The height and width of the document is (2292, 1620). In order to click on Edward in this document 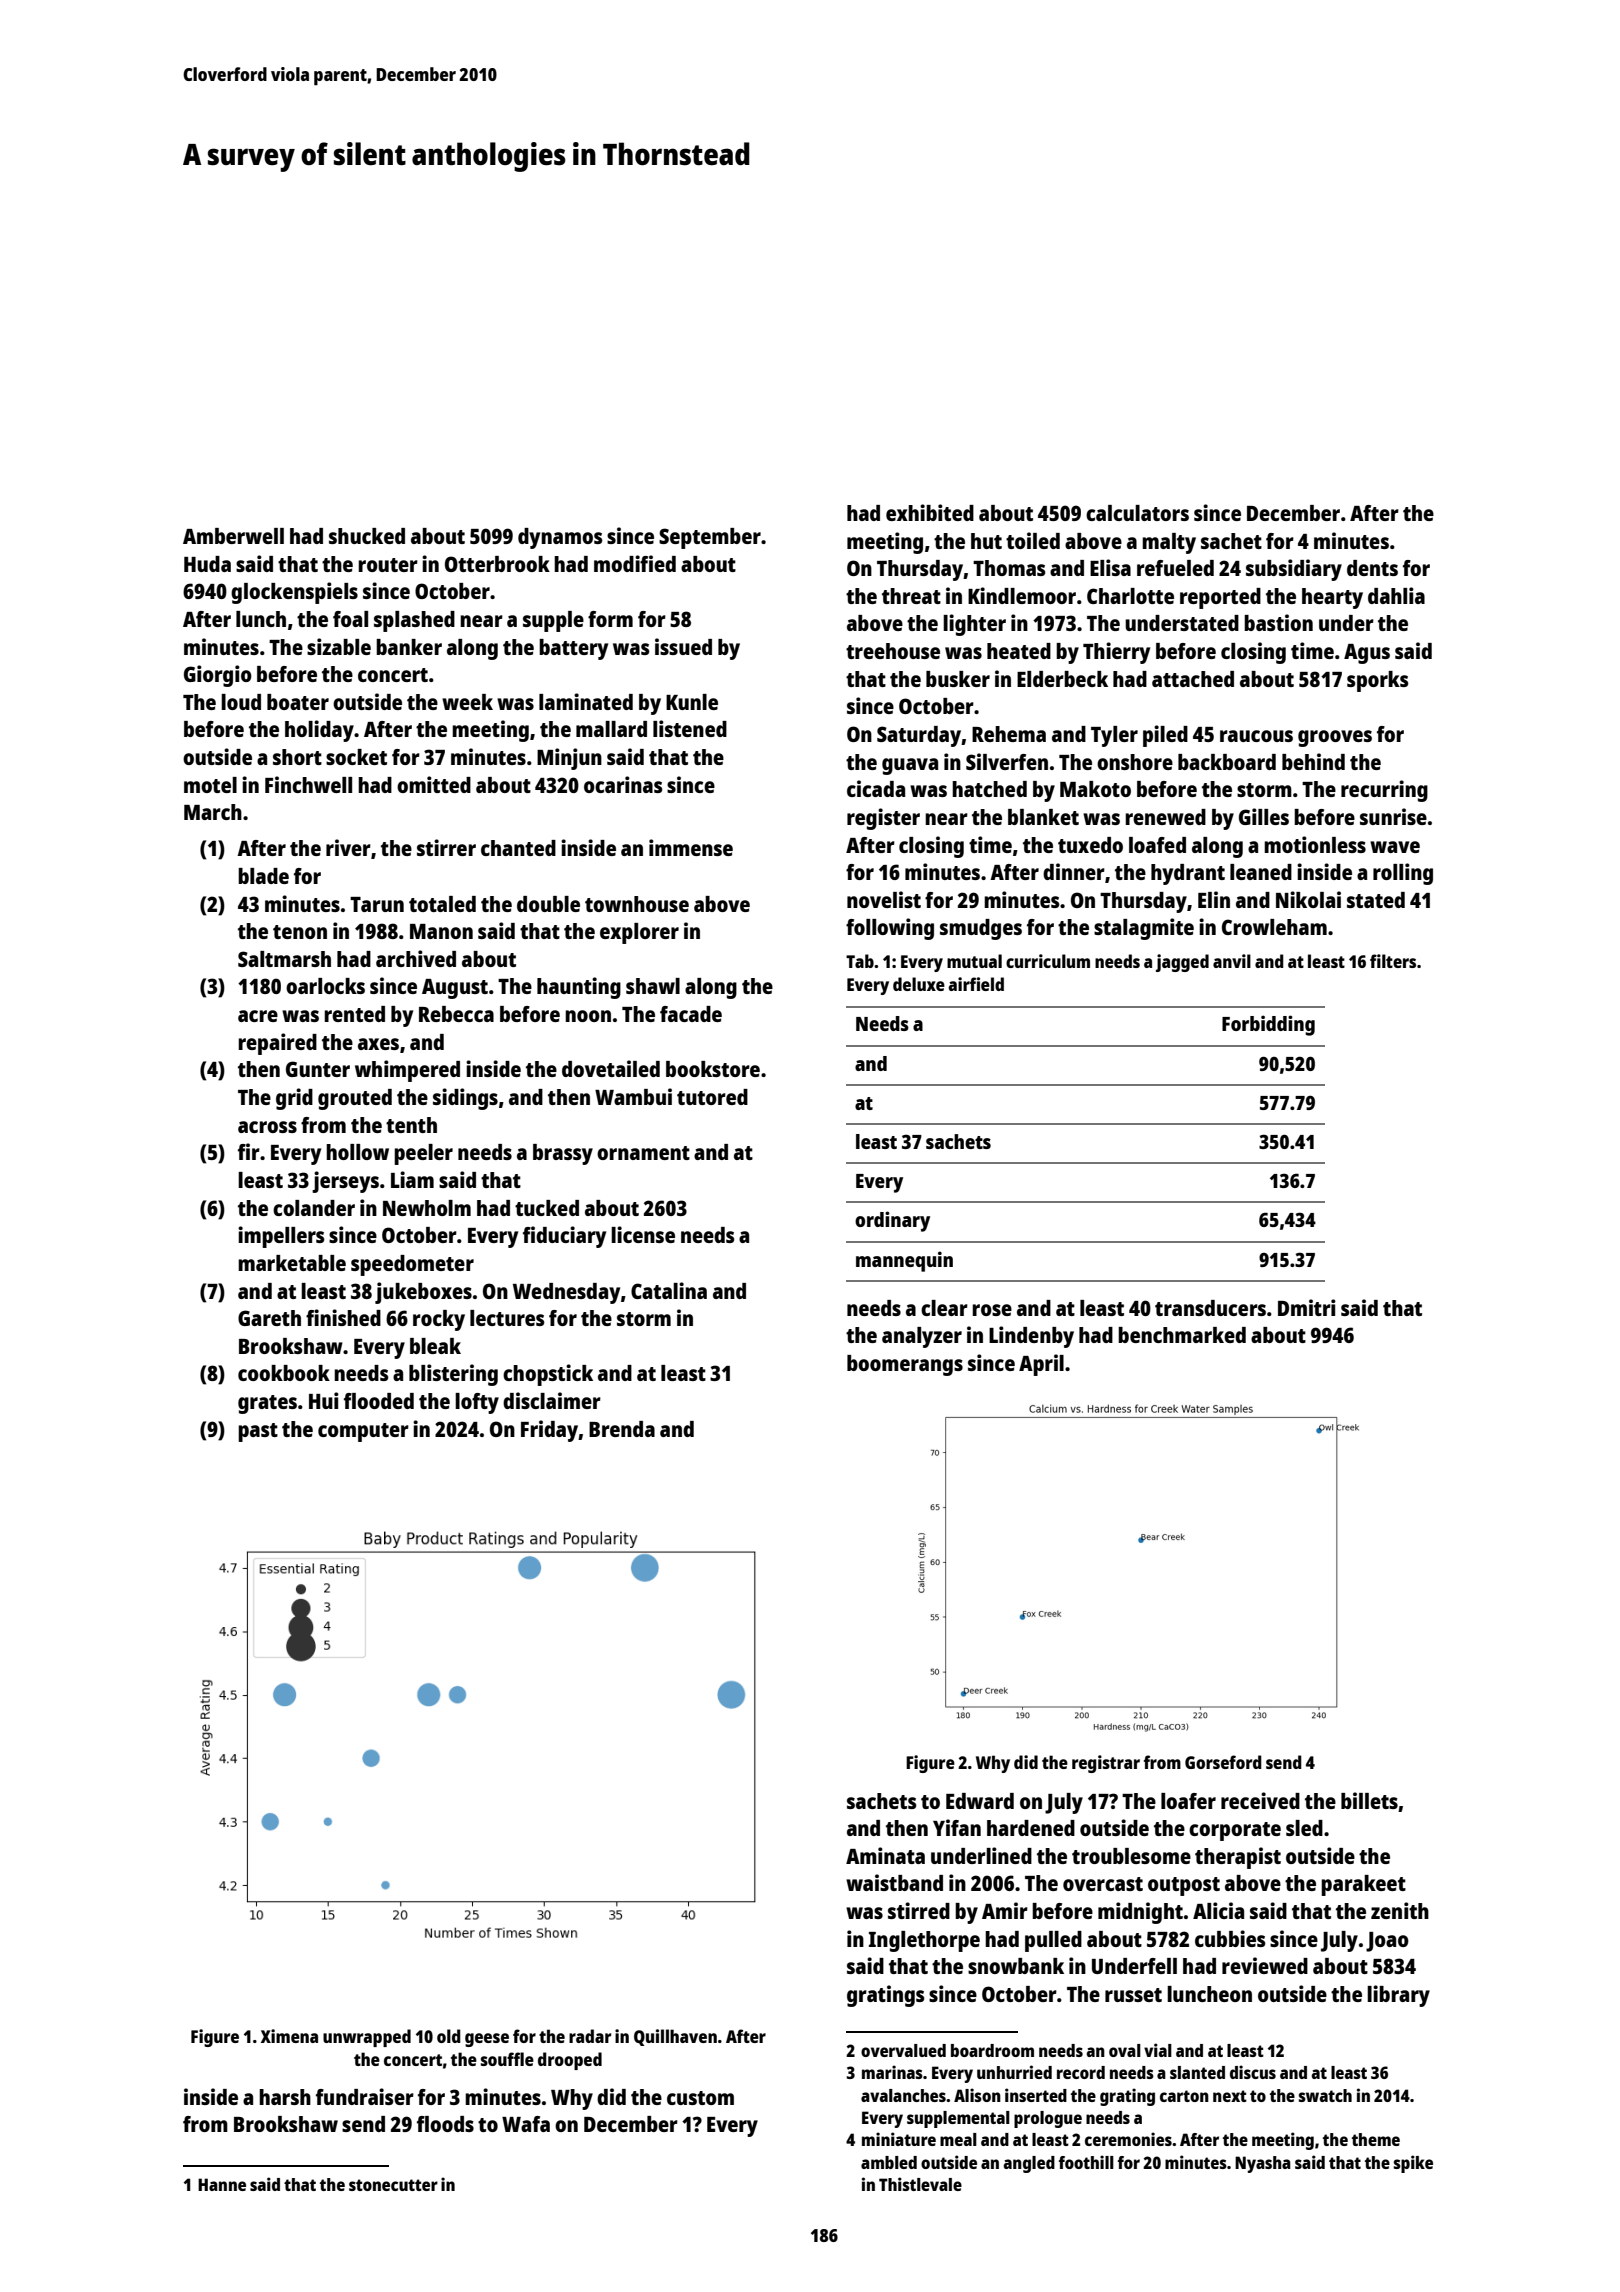, I will do `click(980, 1801)`.
